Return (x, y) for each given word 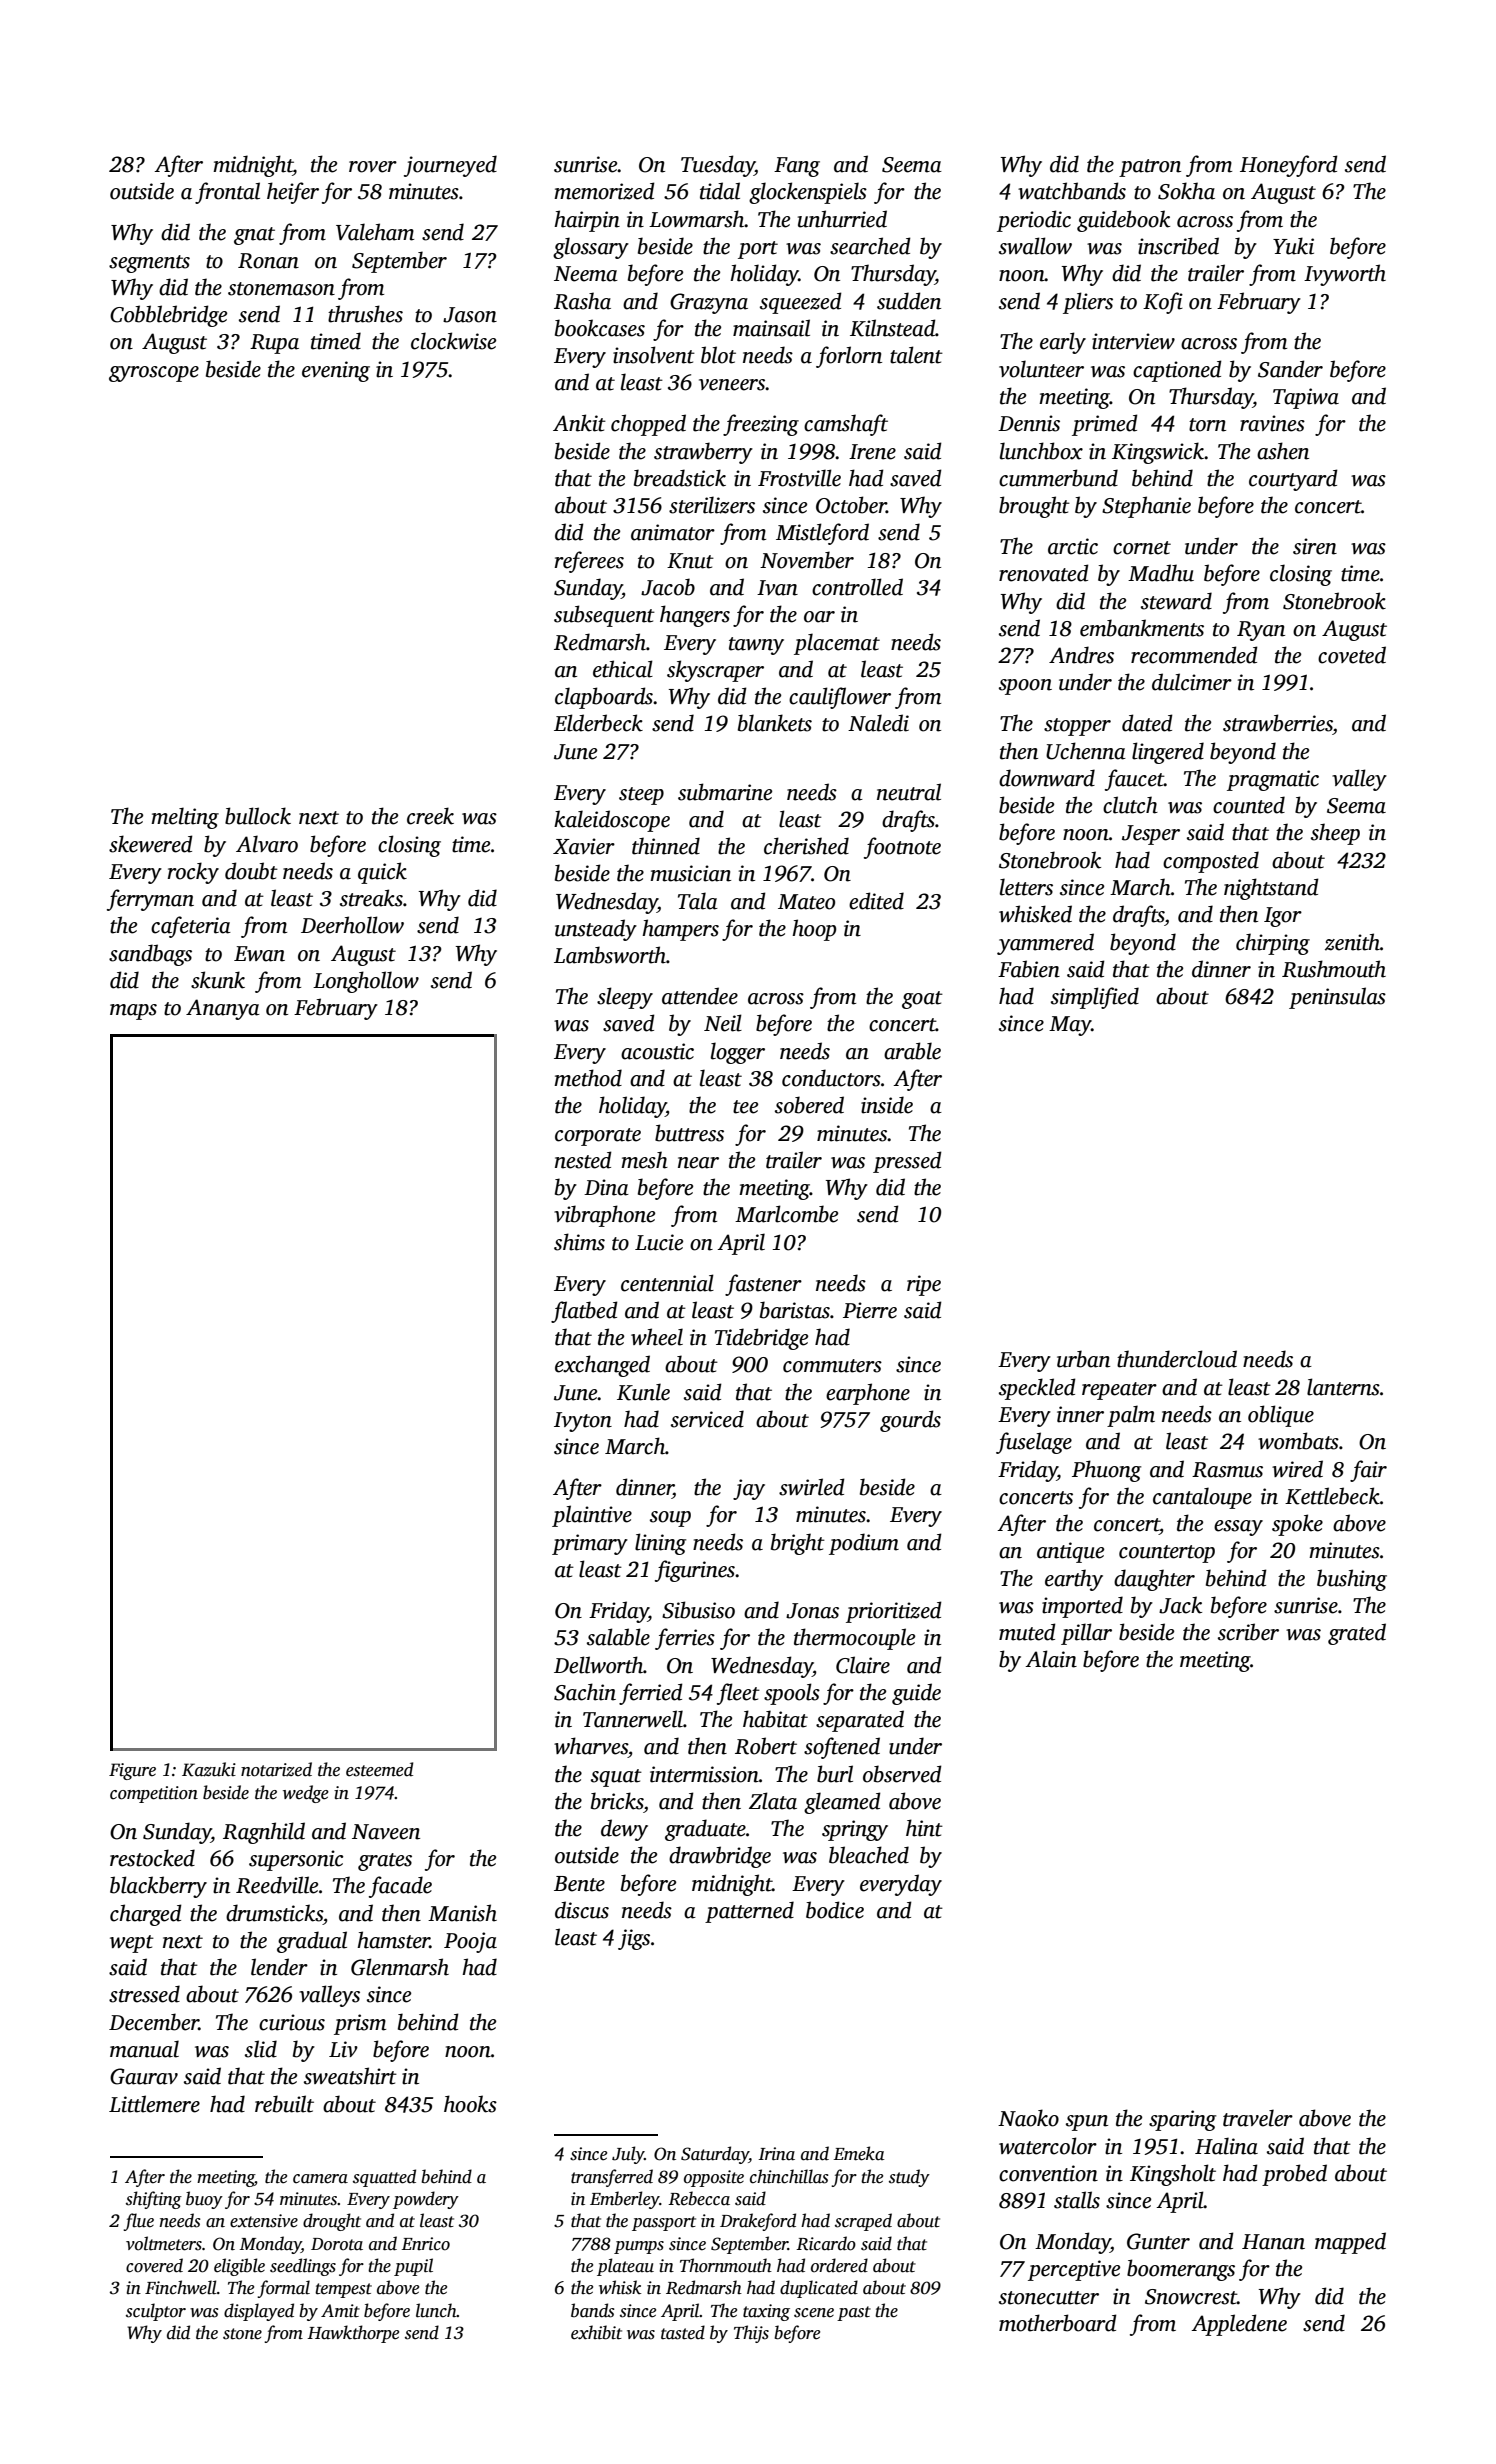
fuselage (1034, 1443)
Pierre (870, 1310)
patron (1150, 168)
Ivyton (583, 1422)
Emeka (859, 2153)
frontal (227, 193)
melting (185, 818)
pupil (413, 2267)
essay (1238, 1528)
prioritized (894, 1612)
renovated (1044, 573)
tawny (756, 646)
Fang (797, 167)
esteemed (379, 1769)
